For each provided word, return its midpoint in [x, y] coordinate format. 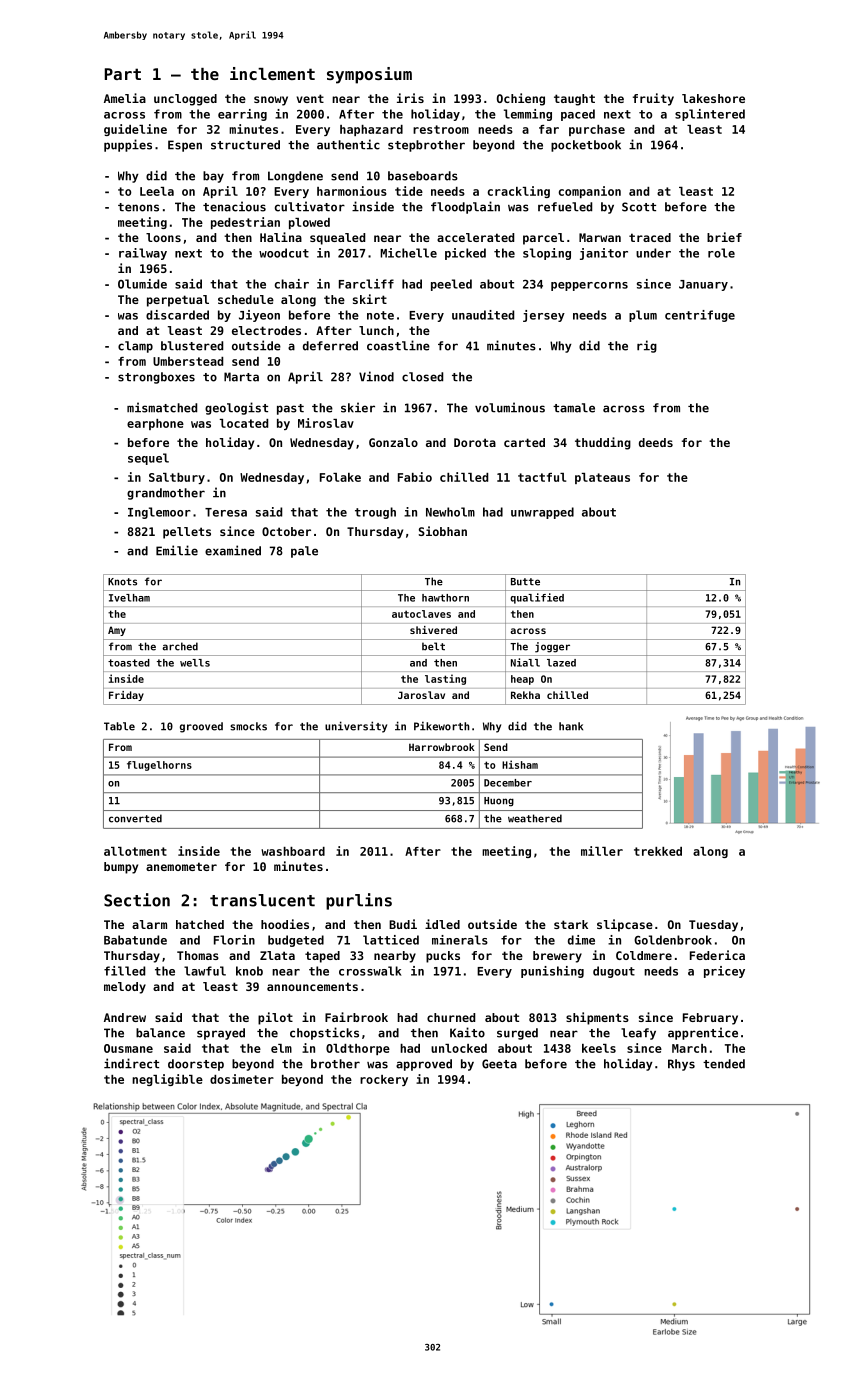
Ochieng [521, 99]
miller [602, 851]
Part [123, 74]
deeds [656, 442]
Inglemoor [159, 513]
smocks [248, 726]
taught [574, 100]
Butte [525, 582]
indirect [131, 1063]
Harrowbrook [442, 747]
